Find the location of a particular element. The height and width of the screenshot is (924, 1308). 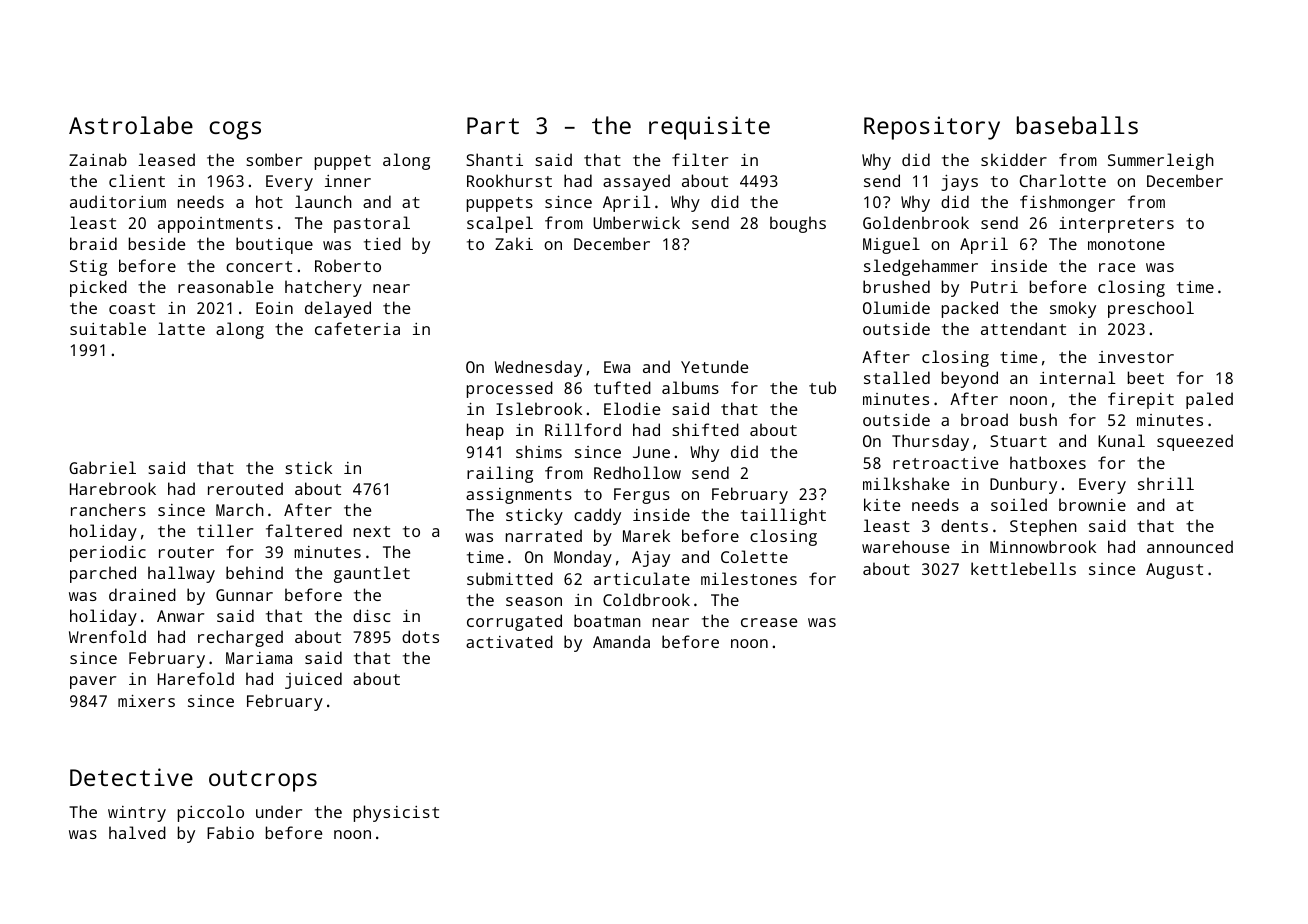

Umberwick is located at coordinates (636, 222).
